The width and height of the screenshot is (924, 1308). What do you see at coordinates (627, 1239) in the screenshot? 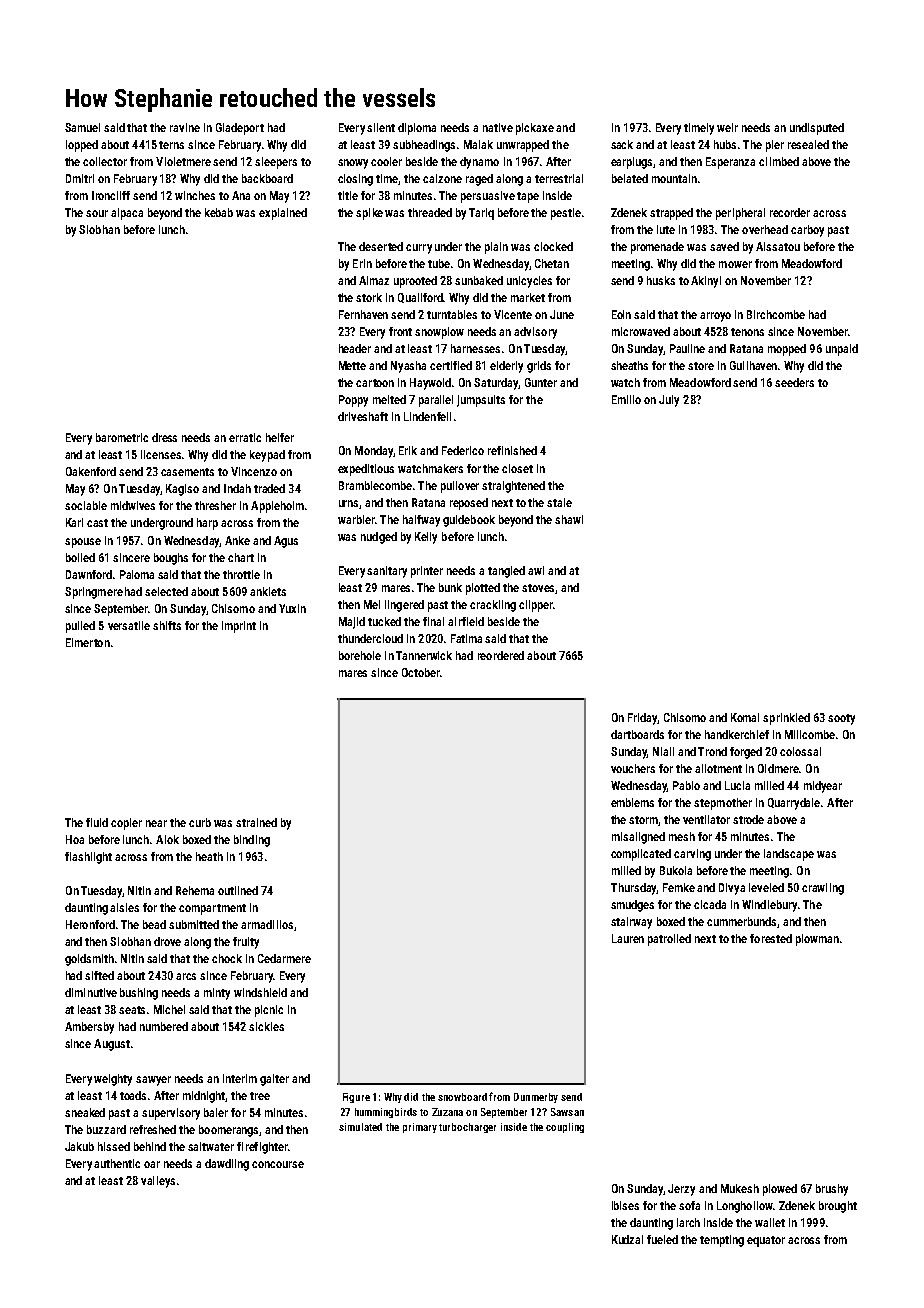
I see `Kudzai` at bounding box center [627, 1239].
